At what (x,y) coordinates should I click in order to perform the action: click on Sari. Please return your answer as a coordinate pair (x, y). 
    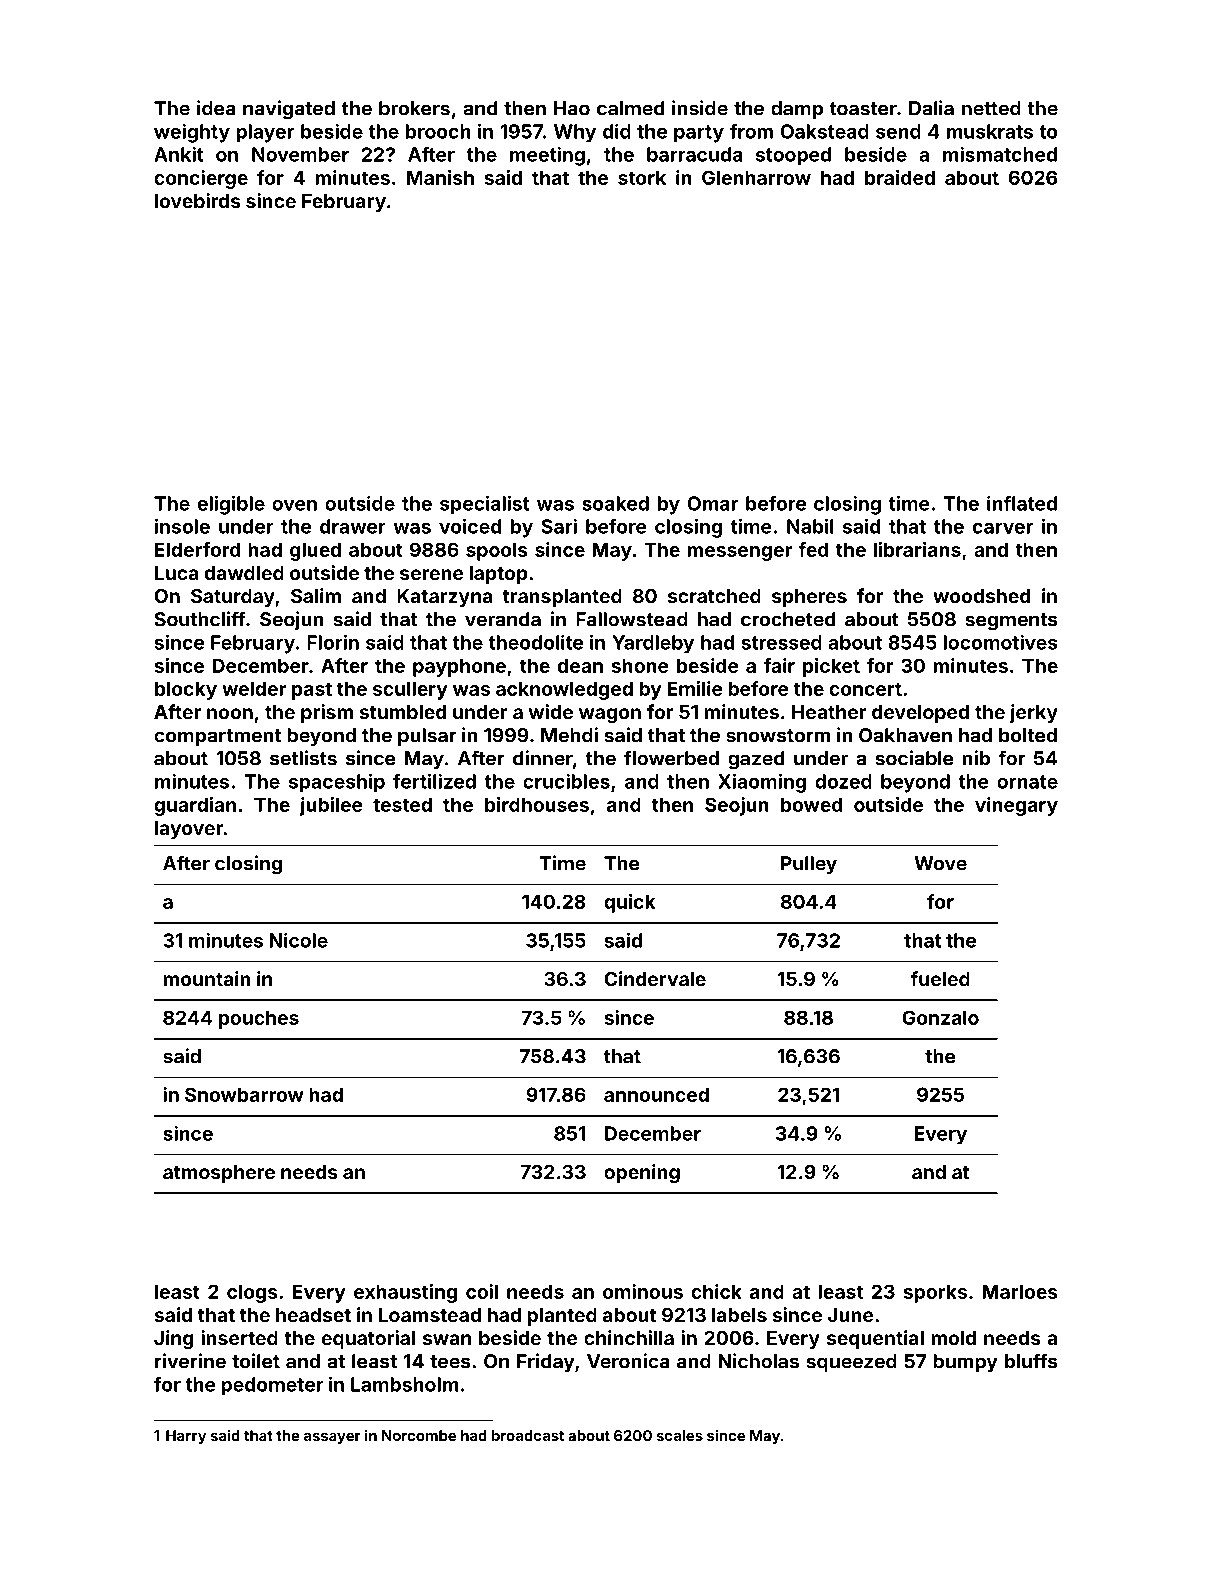
    Looking at the image, I should click on (559, 526).
